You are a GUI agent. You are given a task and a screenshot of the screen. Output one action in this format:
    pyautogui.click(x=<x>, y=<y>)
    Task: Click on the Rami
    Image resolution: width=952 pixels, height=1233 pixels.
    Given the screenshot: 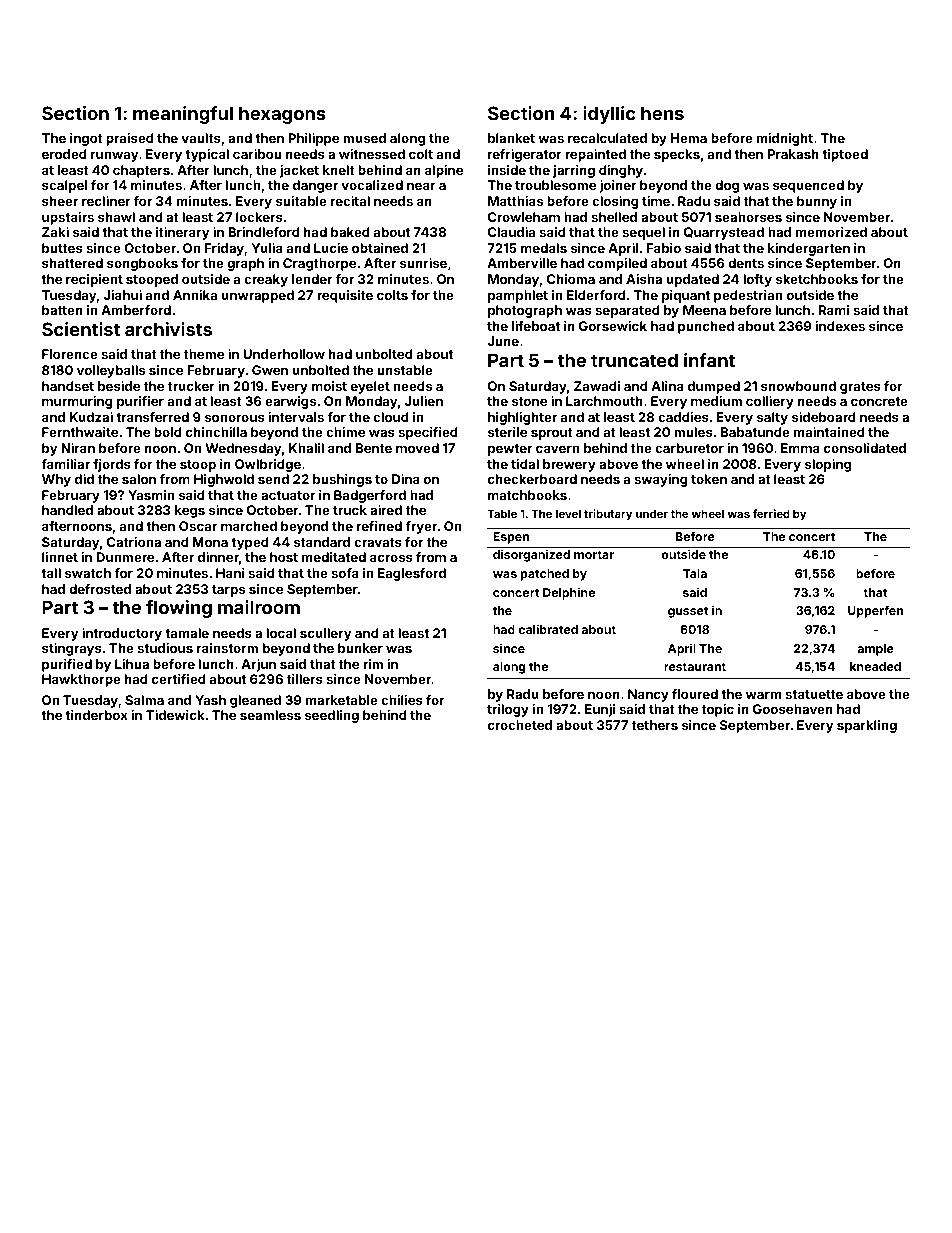 What is the action you would take?
    pyautogui.click(x=834, y=310)
